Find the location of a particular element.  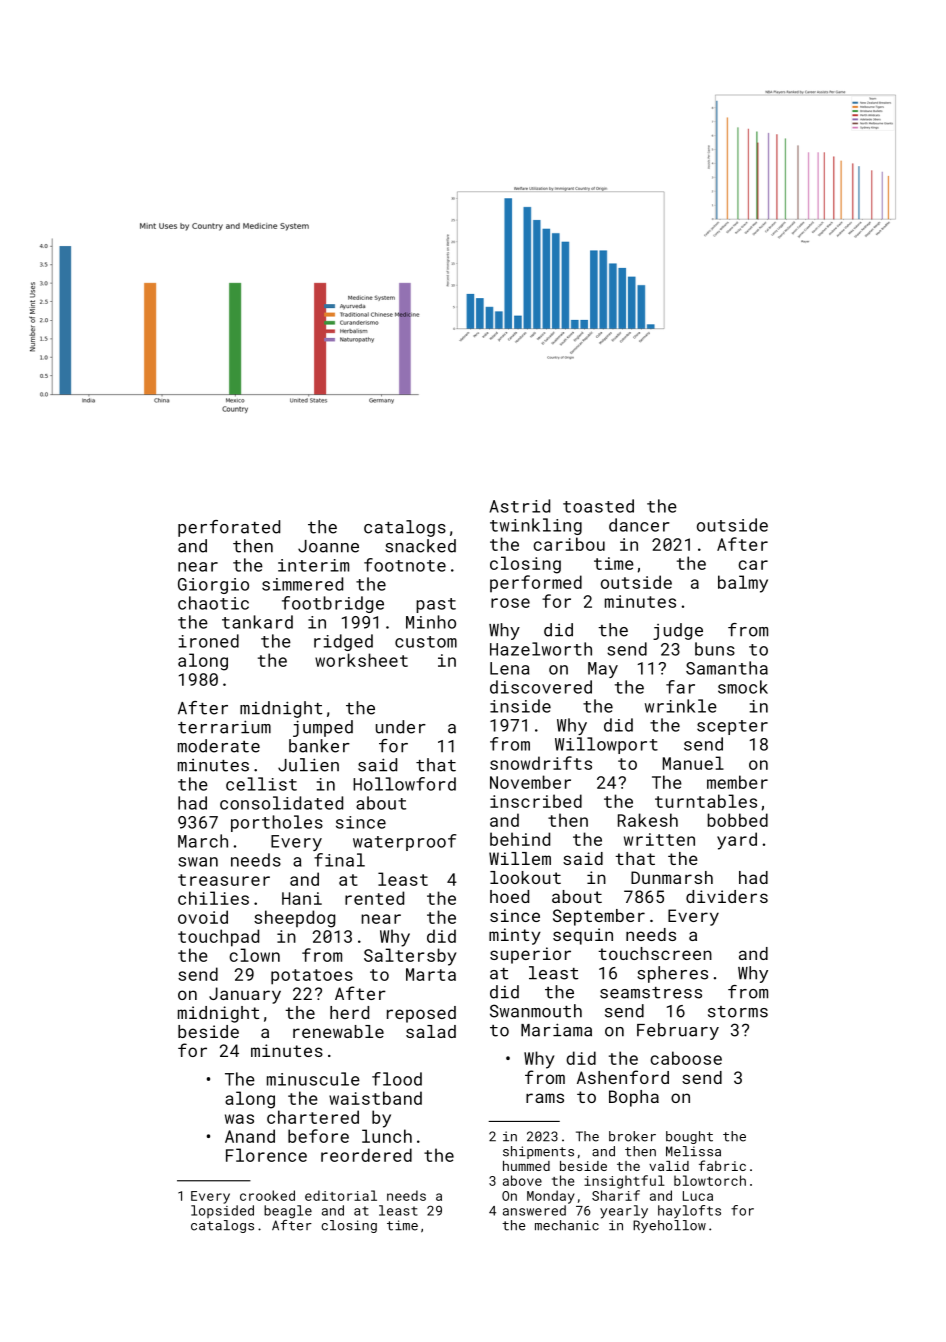

waterproof is located at coordinates (404, 842).
